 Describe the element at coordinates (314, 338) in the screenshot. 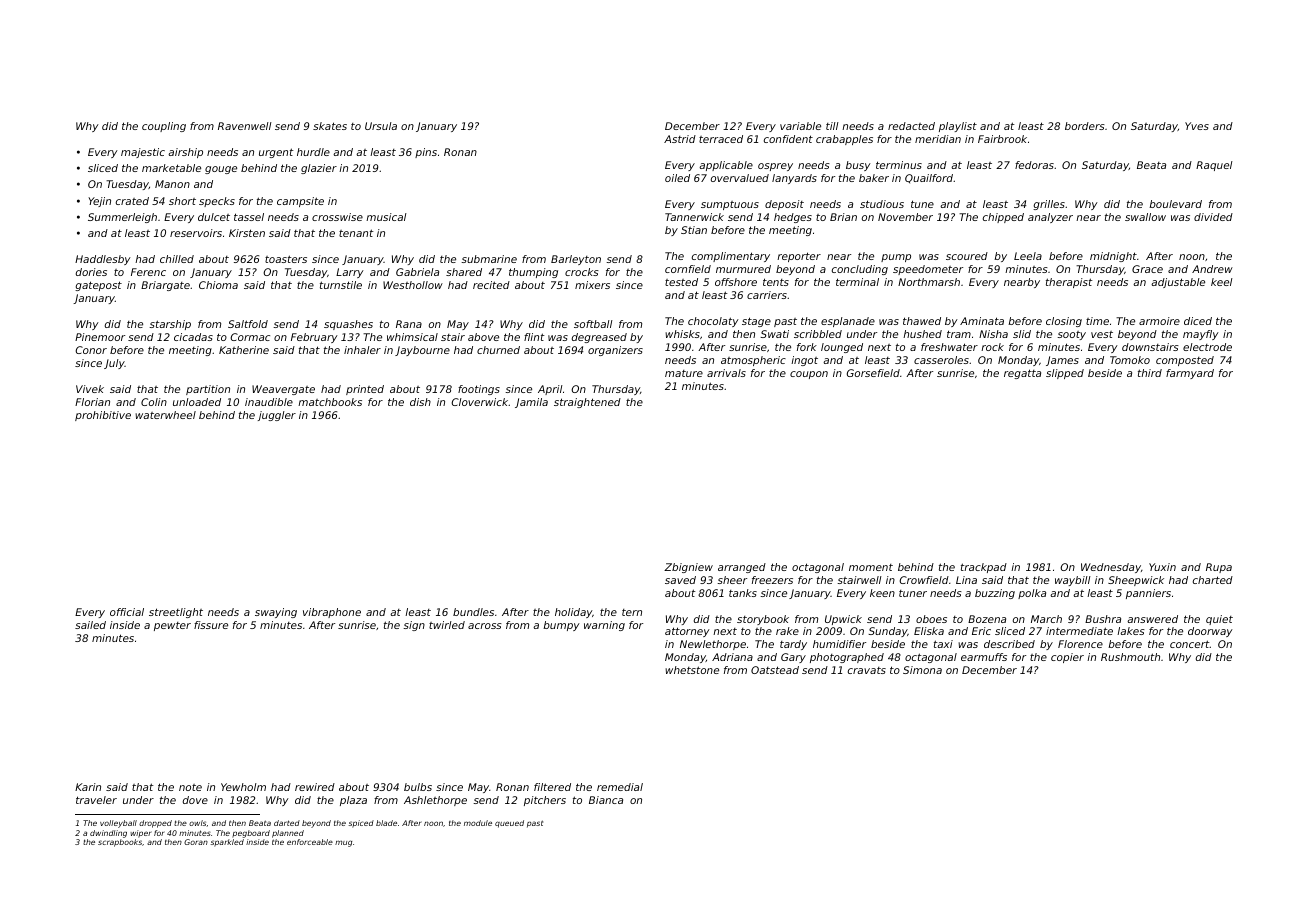

I see `February` at that location.
